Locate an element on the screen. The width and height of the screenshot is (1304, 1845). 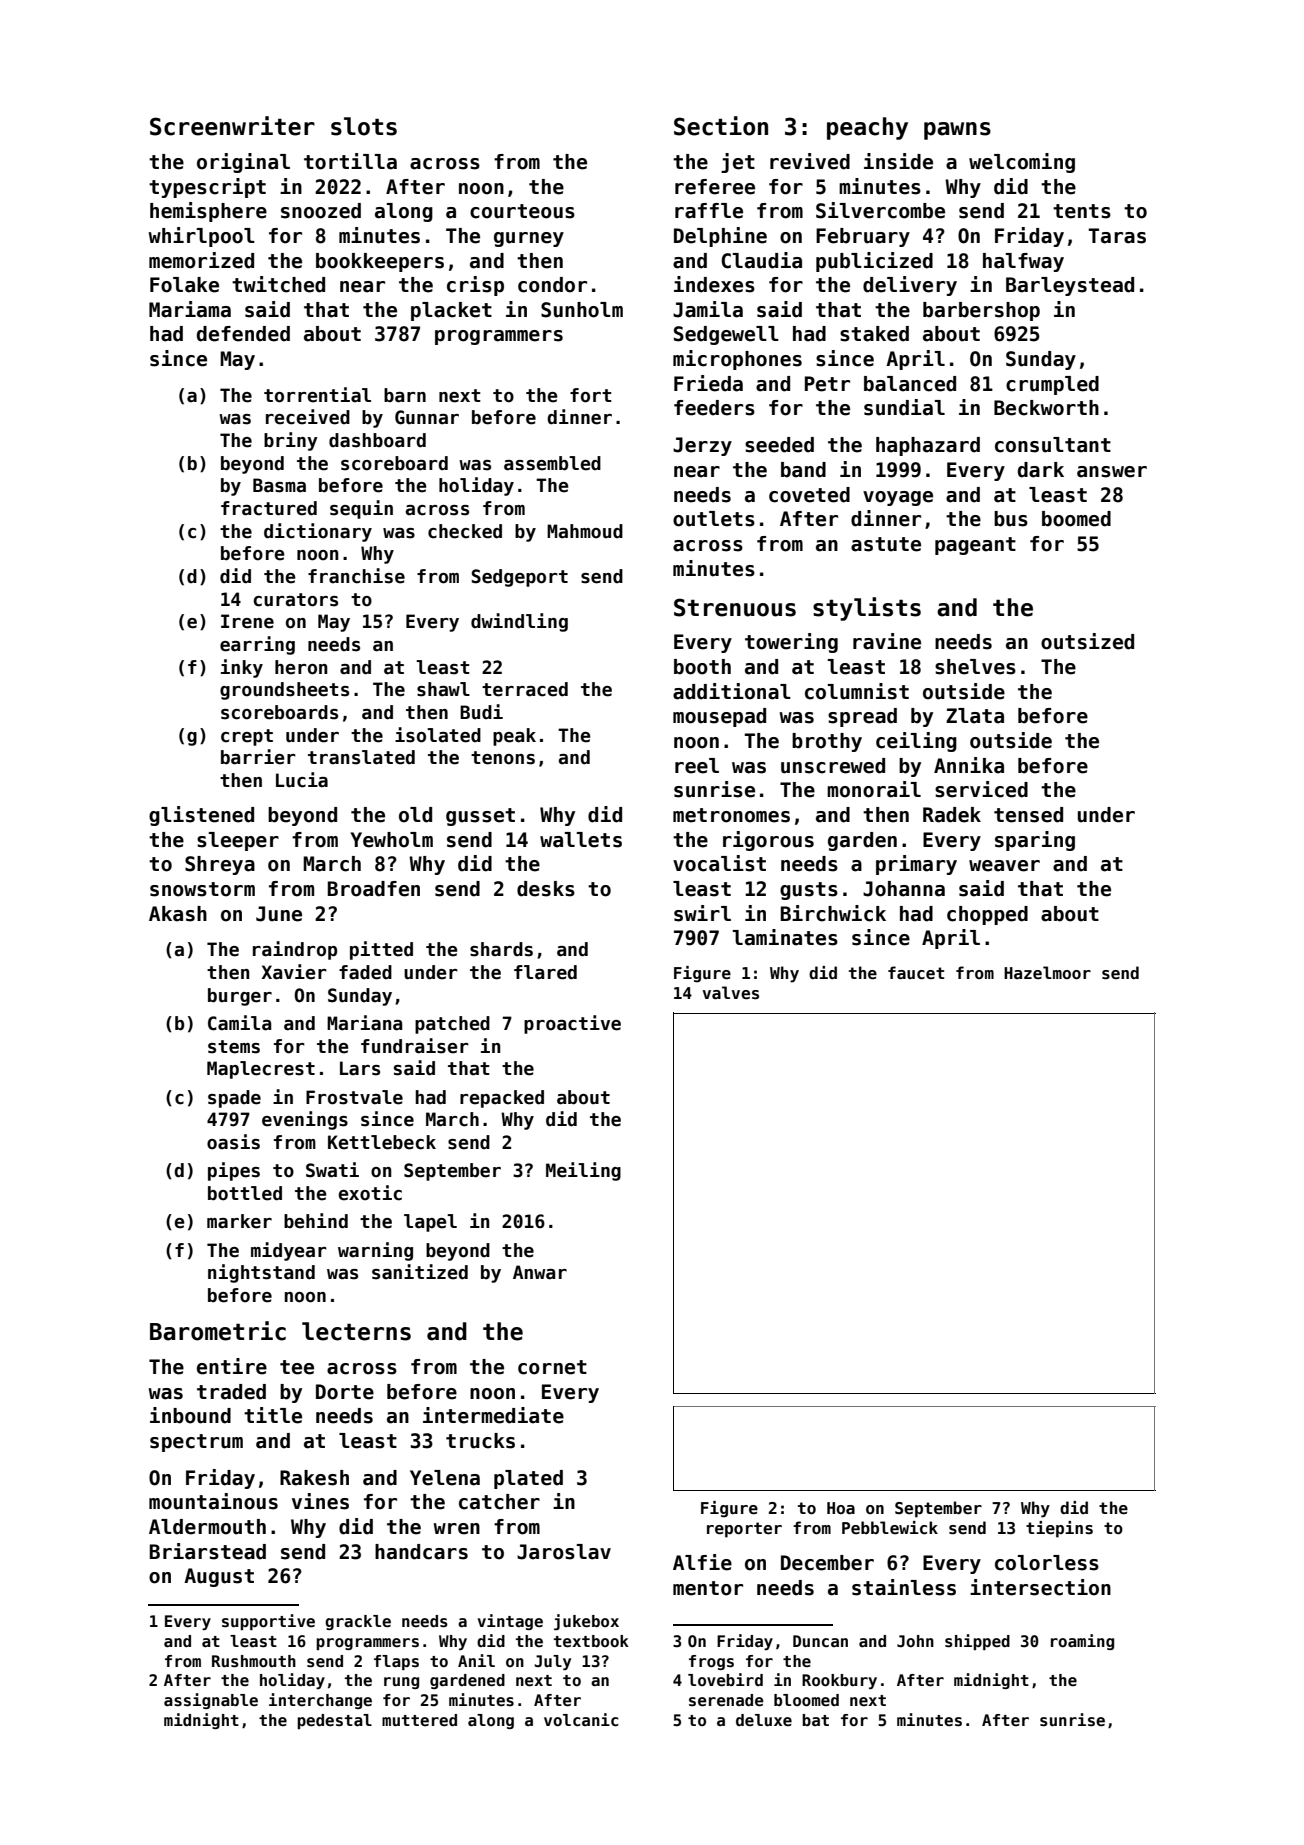
mousepad is located at coordinates (719, 717).
